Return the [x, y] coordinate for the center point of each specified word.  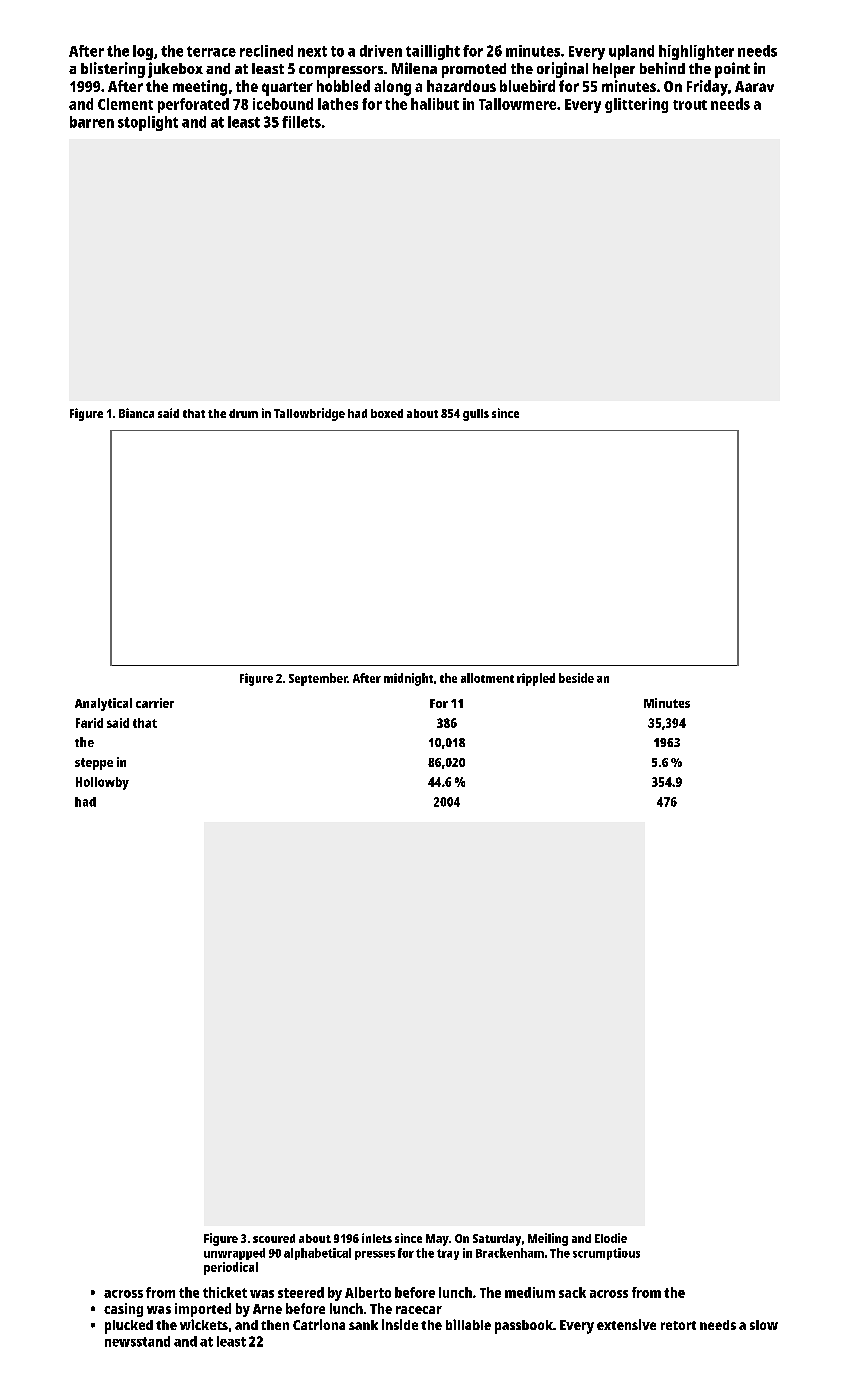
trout [690, 105]
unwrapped [234, 1254]
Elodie [611, 1238]
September [318, 679]
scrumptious [606, 1254]
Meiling [548, 1239]
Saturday [497, 1240]
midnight [408, 679]
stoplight [148, 123]
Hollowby [102, 783]
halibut [435, 104]
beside [576, 678]
